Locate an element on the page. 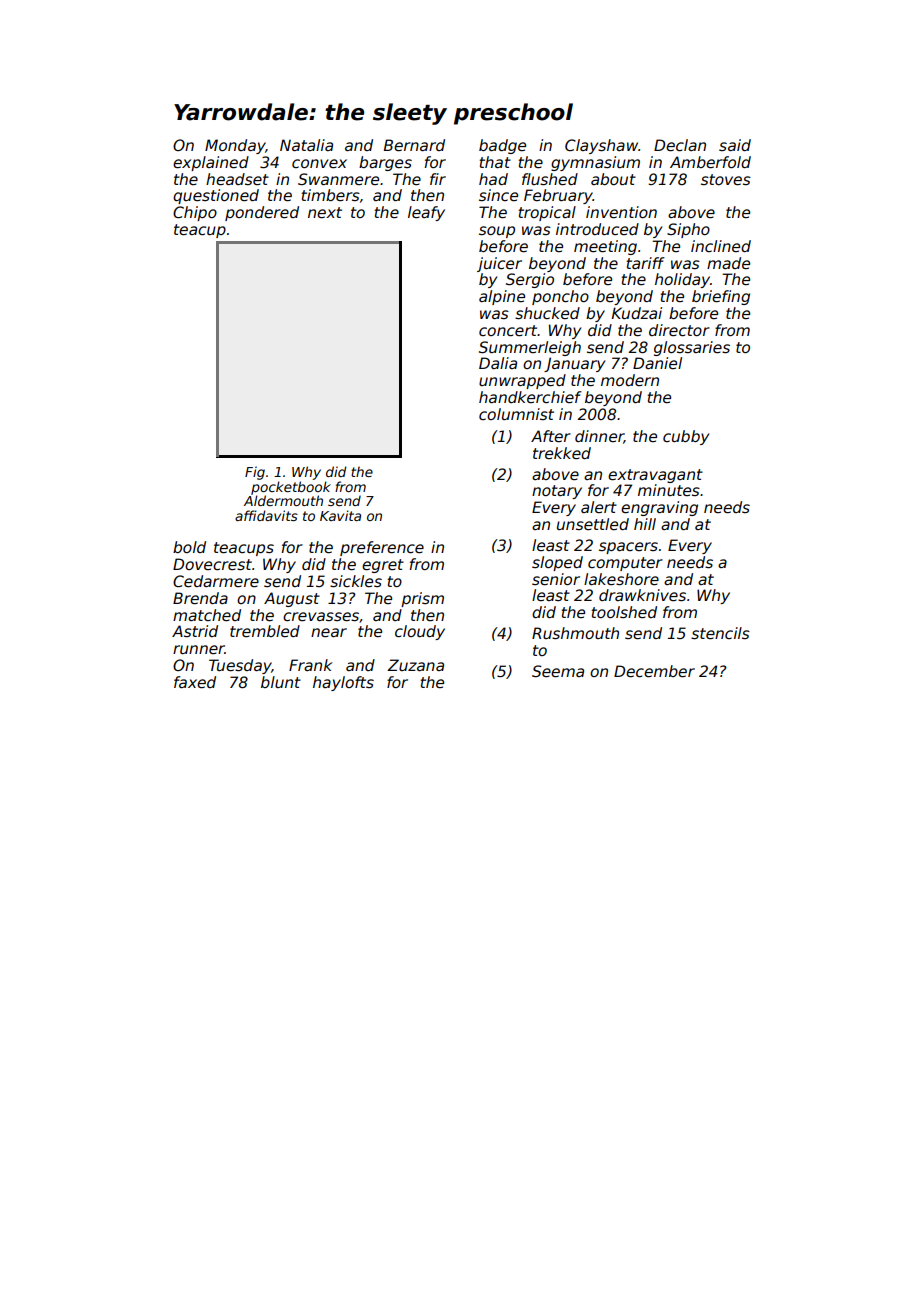 The image size is (924, 1311). December is located at coordinates (654, 671).
